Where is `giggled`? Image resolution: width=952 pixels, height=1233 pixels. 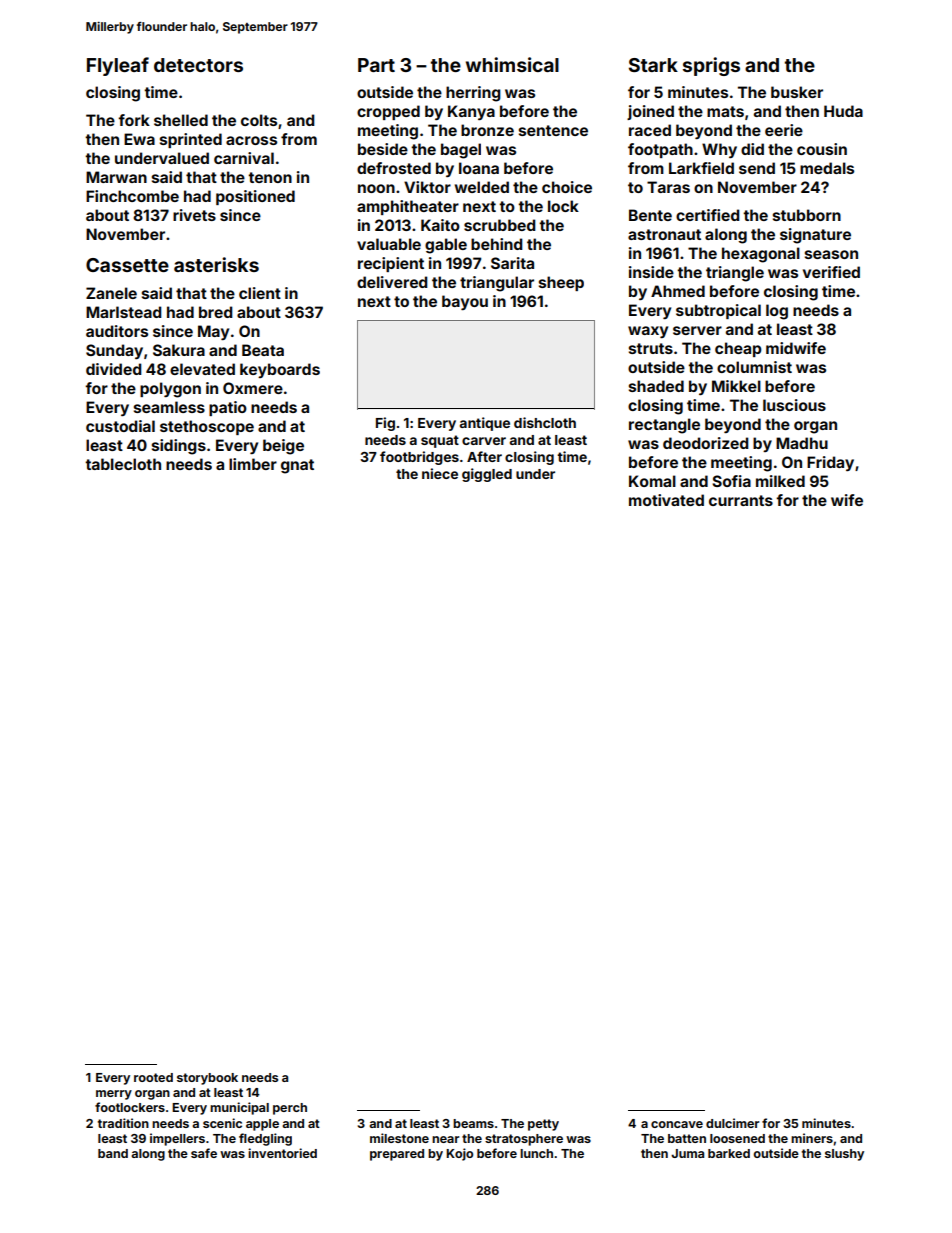
giggled is located at coordinates (487, 475).
